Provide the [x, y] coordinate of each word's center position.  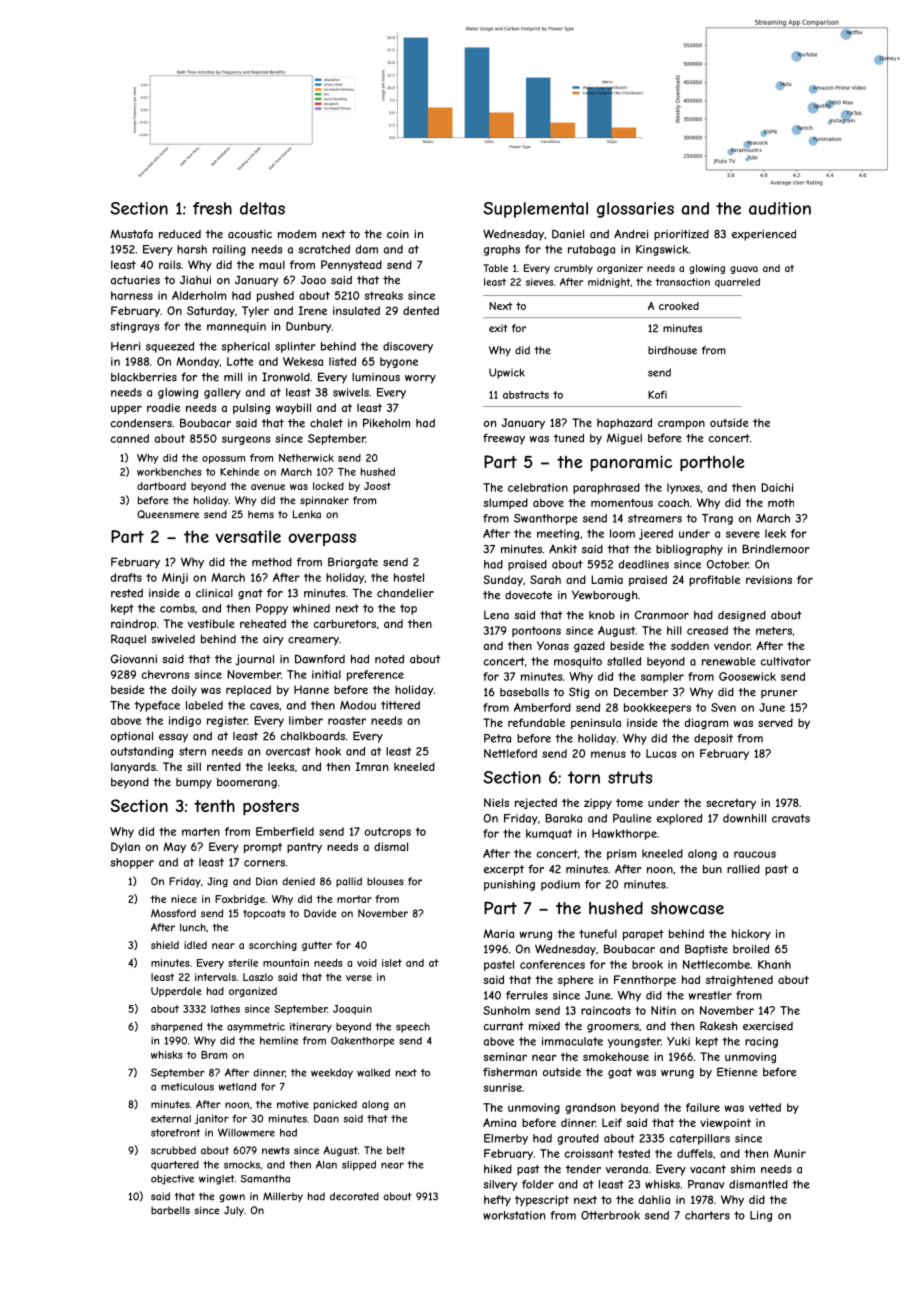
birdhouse [672, 350]
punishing [509, 885]
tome [629, 803]
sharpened [176, 1027]
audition [780, 208]
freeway [504, 439]
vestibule [211, 623]
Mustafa [131, 234]
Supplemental [535, 210]
